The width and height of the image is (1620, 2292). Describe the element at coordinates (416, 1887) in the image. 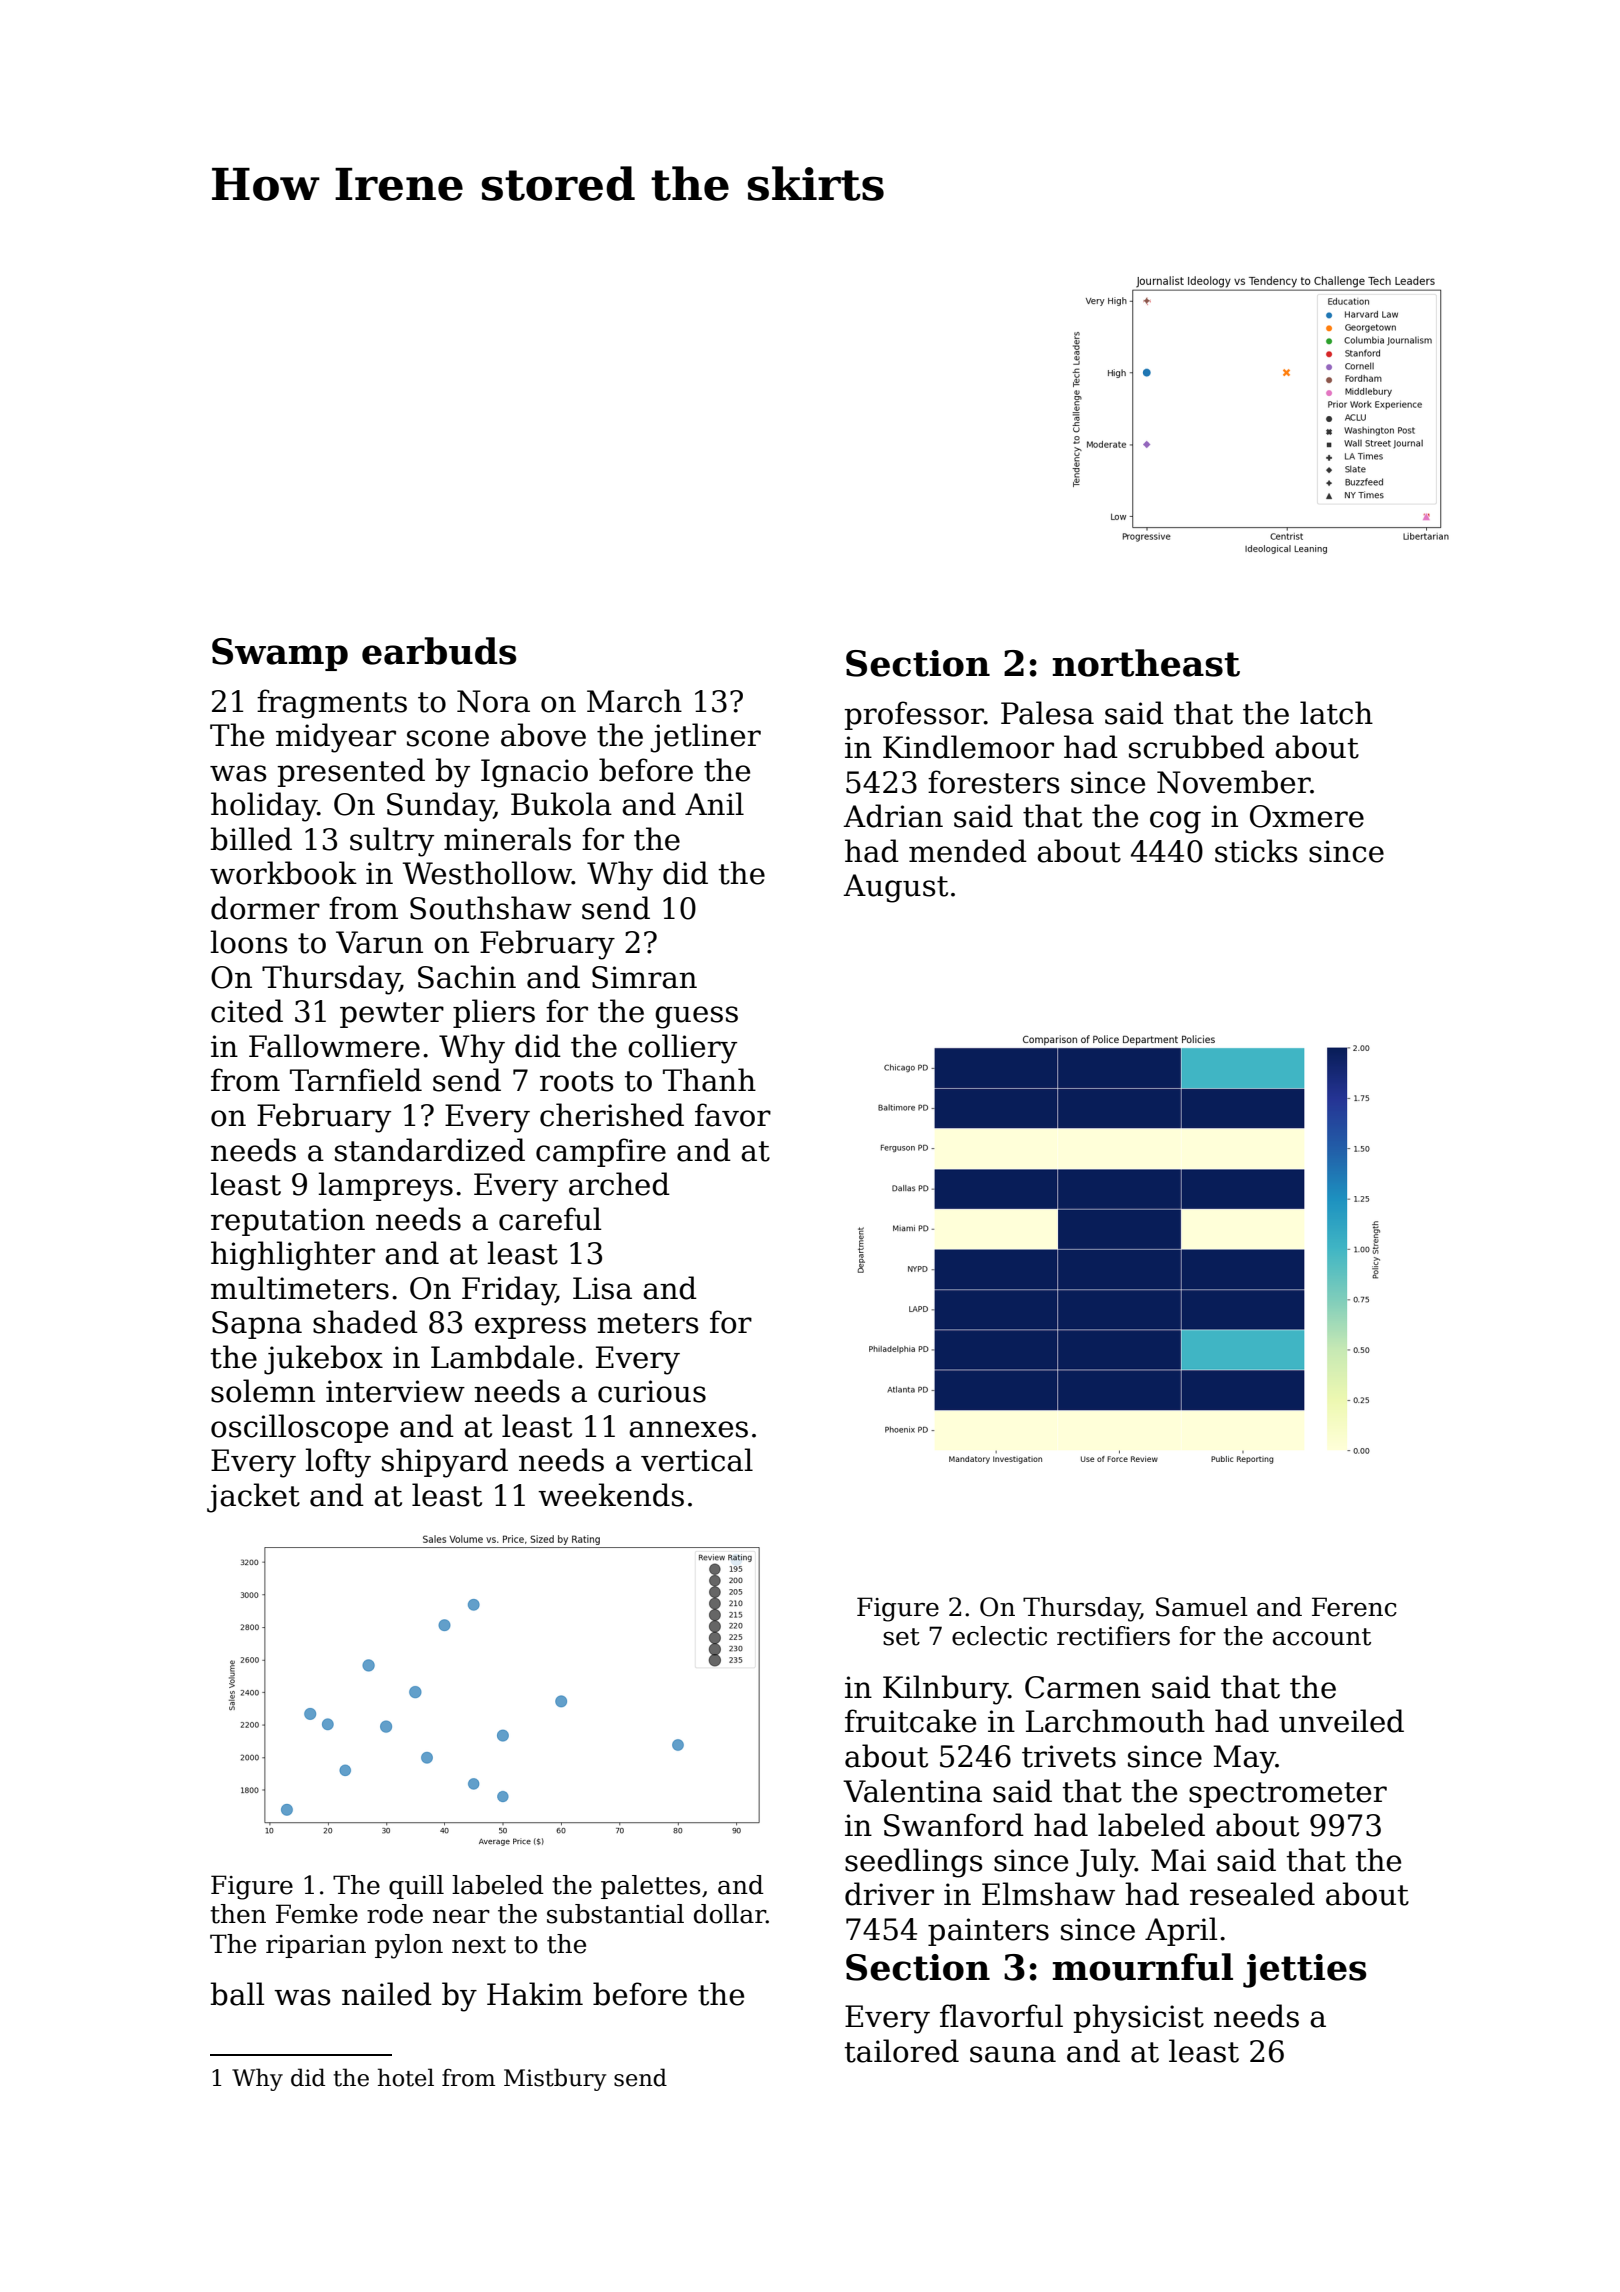

I see `quill` at that location.
